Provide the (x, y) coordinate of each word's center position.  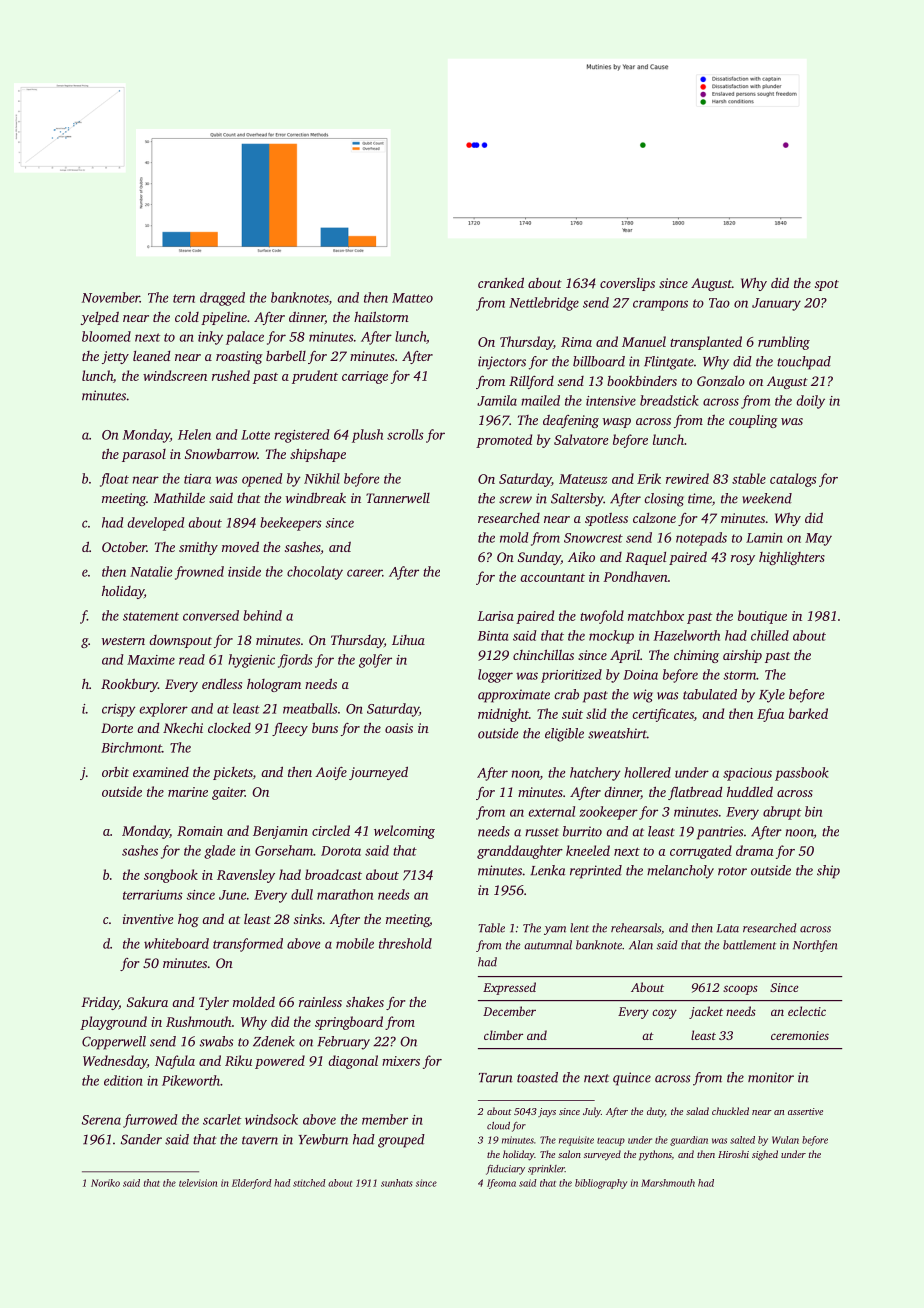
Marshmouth (668, 1183)
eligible (564, 735)
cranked (501, 282)
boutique (762, 617)
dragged (222, 299)
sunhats (397, 1183)
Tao (719, 303)
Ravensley (246, 876)
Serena (101, 1120)
